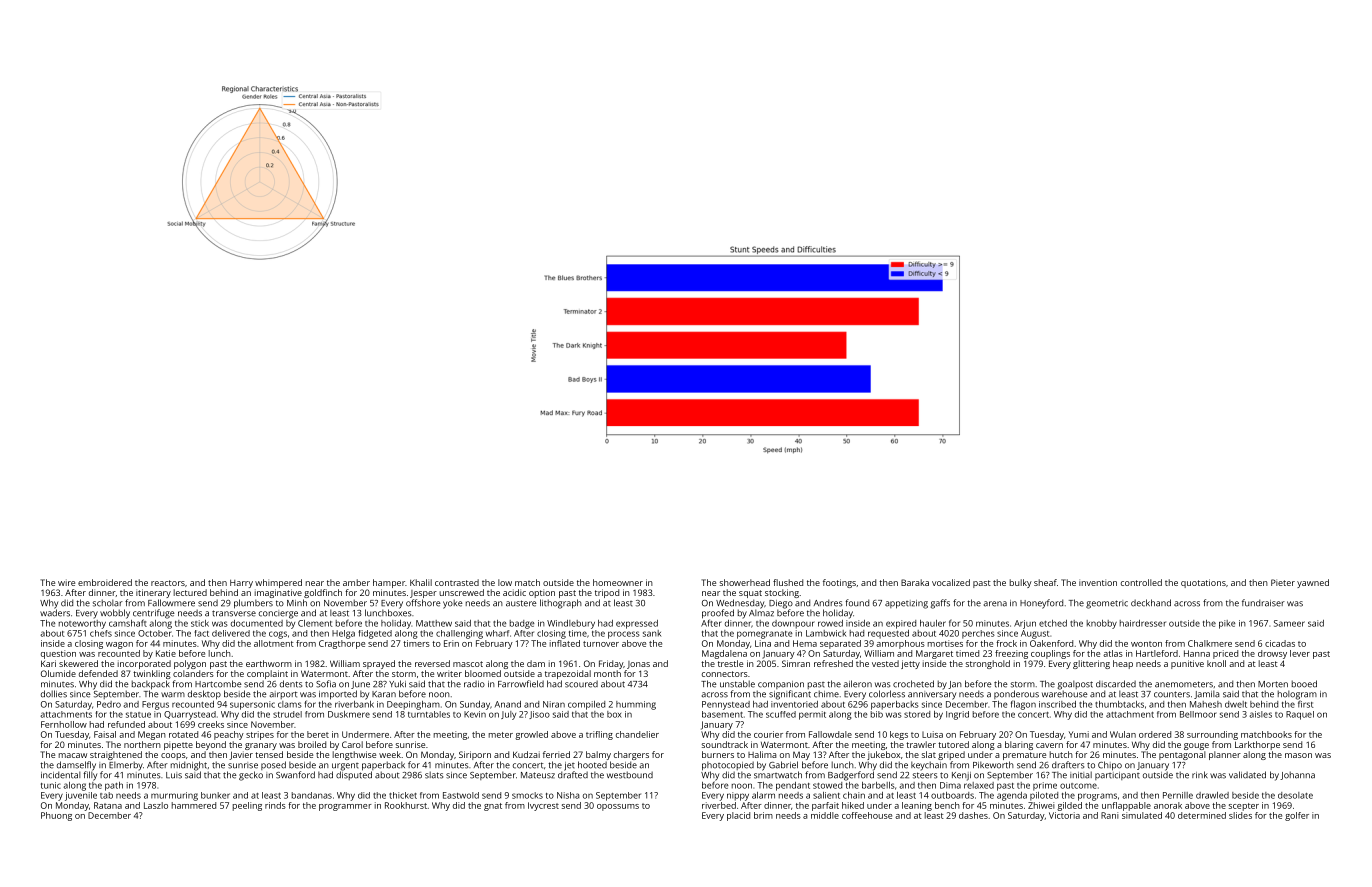 The image size is (1372, 887). What do you see at coordinates (384, 694) in the screenshot?
I see `Karan` at bounding box center [384, 694].
